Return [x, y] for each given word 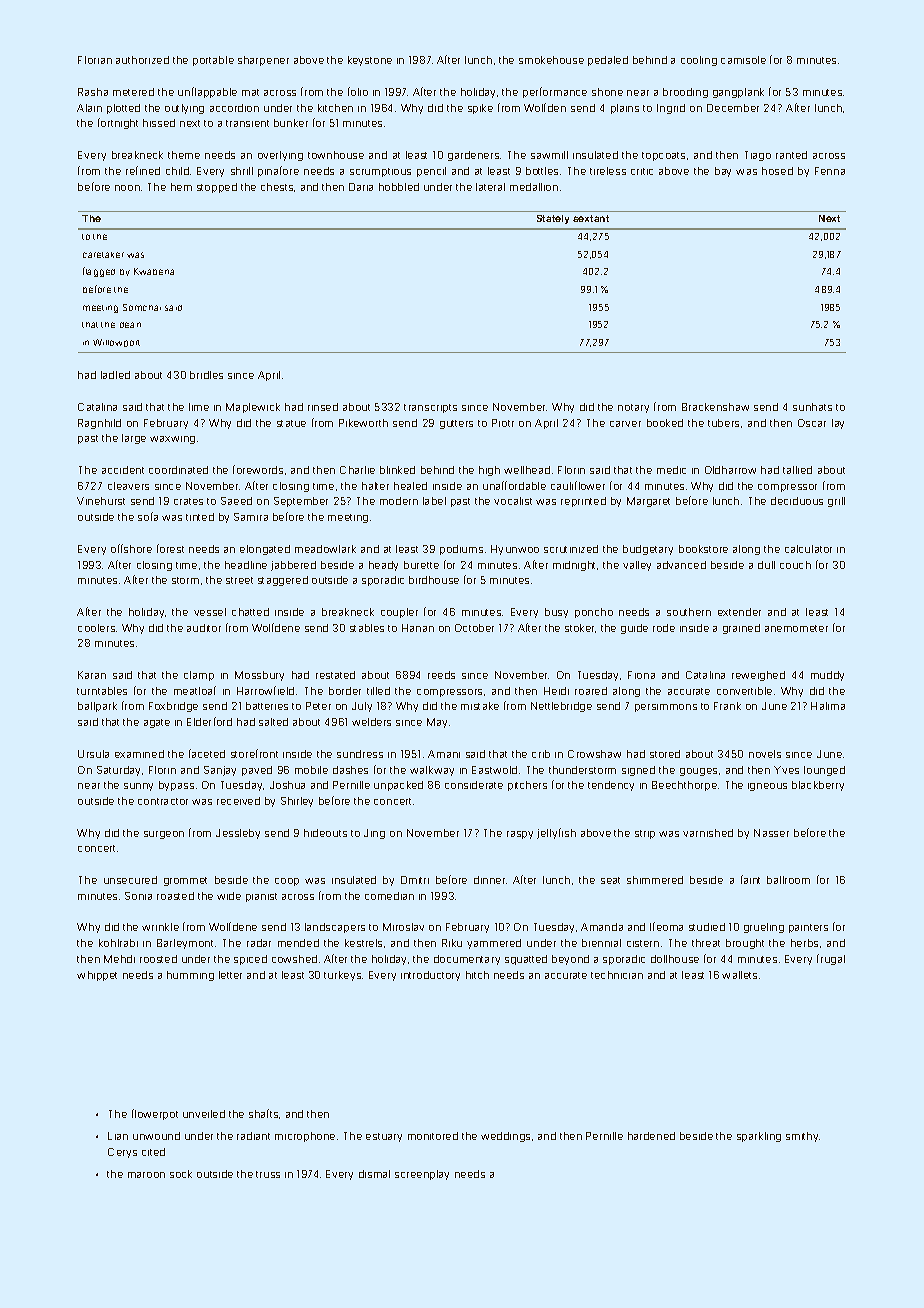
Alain [89, 108]
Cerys [122, 1153]
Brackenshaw [715, 407]
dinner [489, 880]
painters [808, 928]
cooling [699, 61]
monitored [433, 1136]
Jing [374, 834]
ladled [115, 375]
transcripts [430, 408]
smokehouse [551, 60]
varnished [708, 833]
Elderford [209, 721]
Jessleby [238, 834]
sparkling [759, 1137]
